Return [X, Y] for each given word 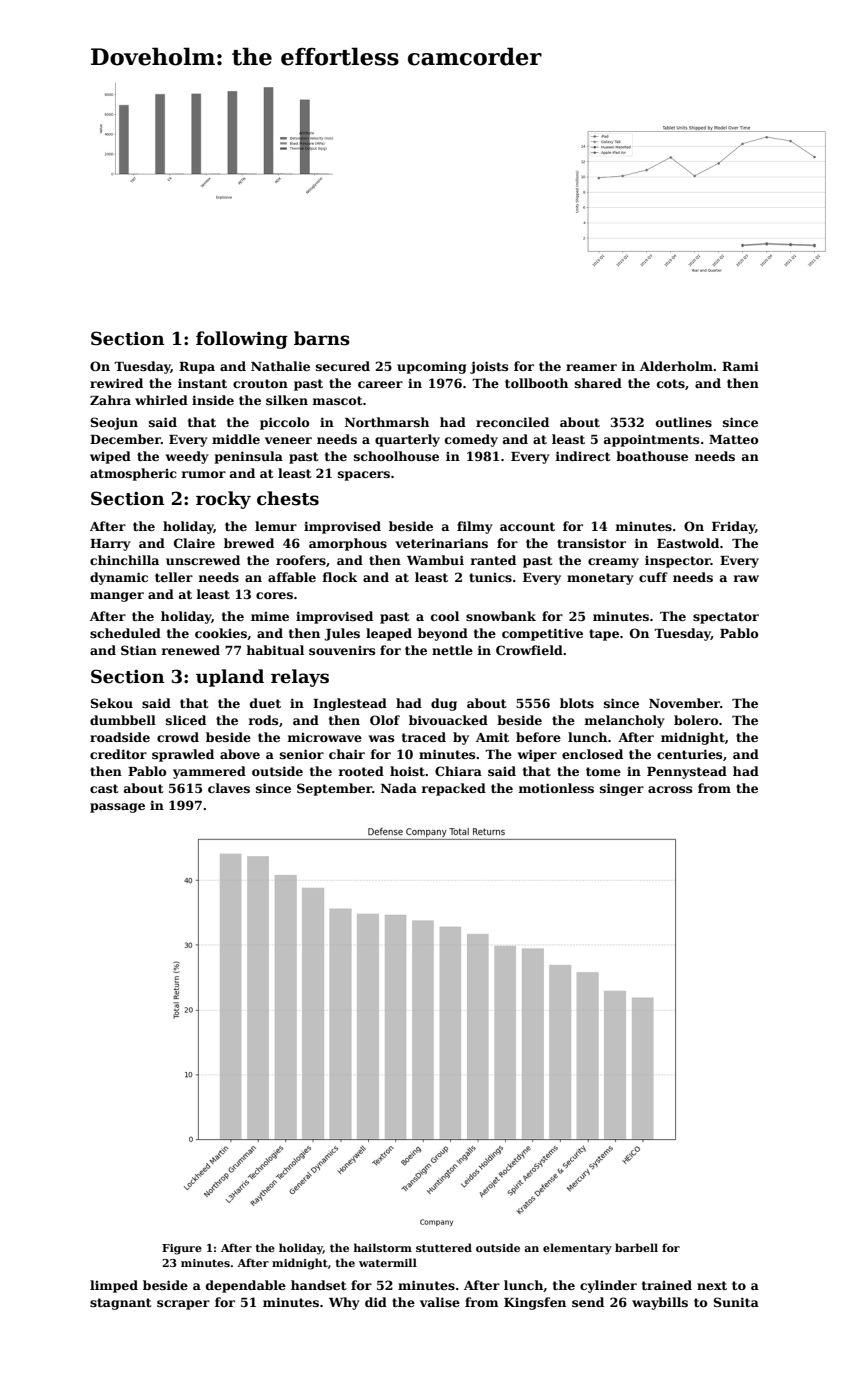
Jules [342, 634]
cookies [221, 633]
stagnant [121, 1304]
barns [322, 338]
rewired [116, 383]
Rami [740, 366]
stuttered [444, 1247]
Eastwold [688, 543]
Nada [399, 788]
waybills [660, 1303]
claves [229, 788]
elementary [577, 1249]
